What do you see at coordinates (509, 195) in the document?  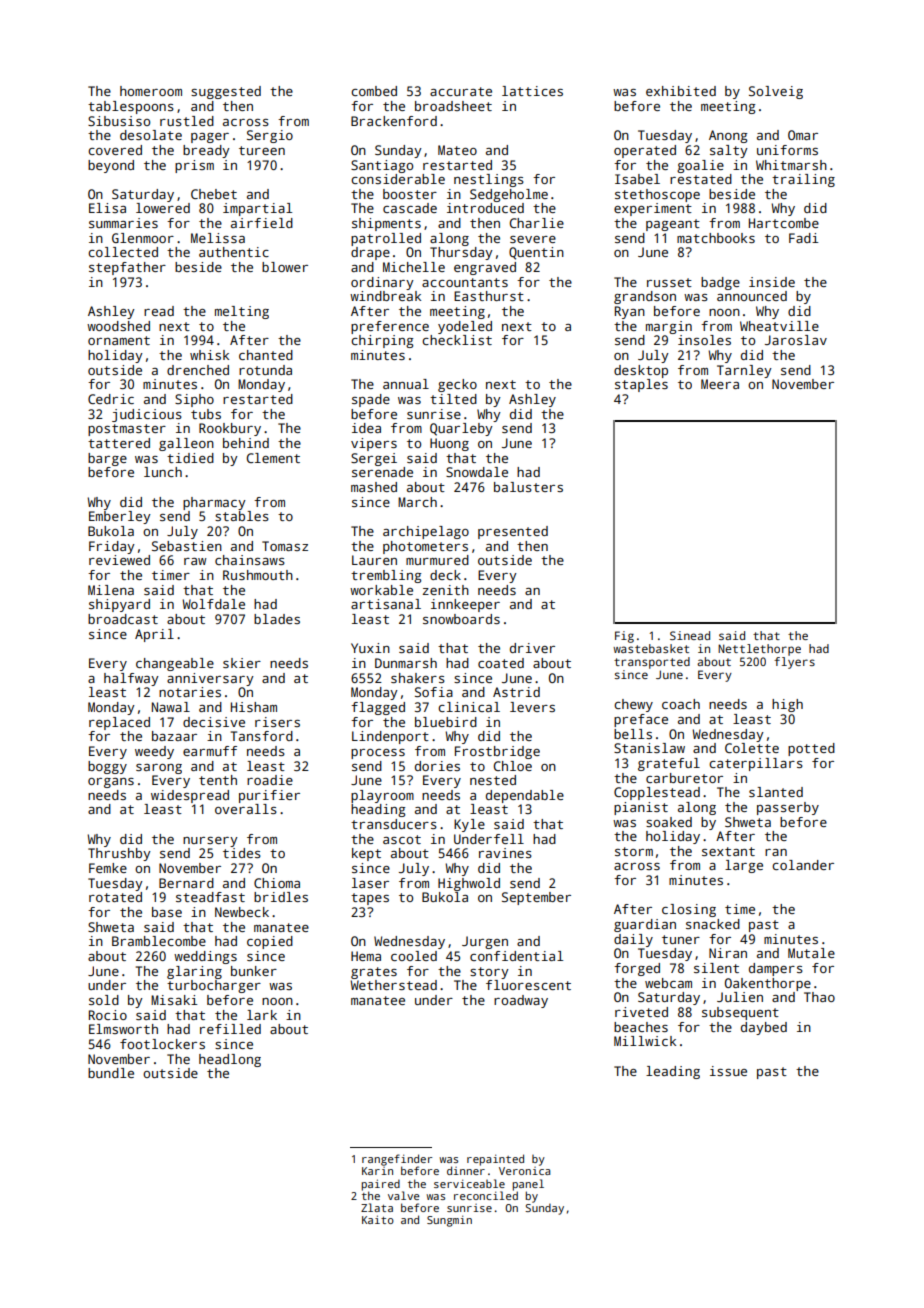 I see `Sedgeholme` at bounding box center [509, 195].
